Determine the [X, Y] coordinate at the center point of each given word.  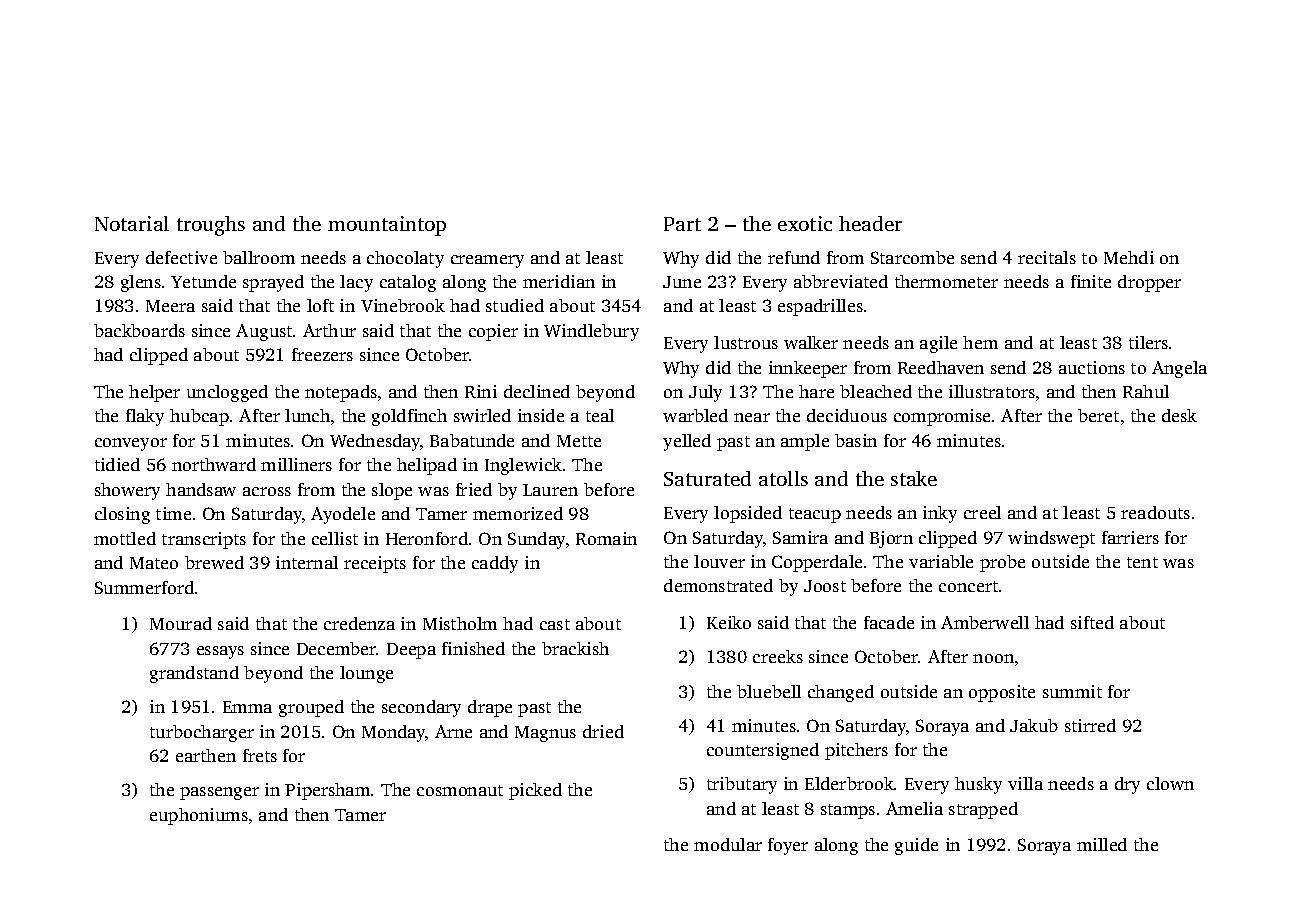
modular [728, 844]
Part [682, 224]
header [870, 223]
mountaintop [387, 226]
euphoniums [199, 816]
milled [1102, 844]
